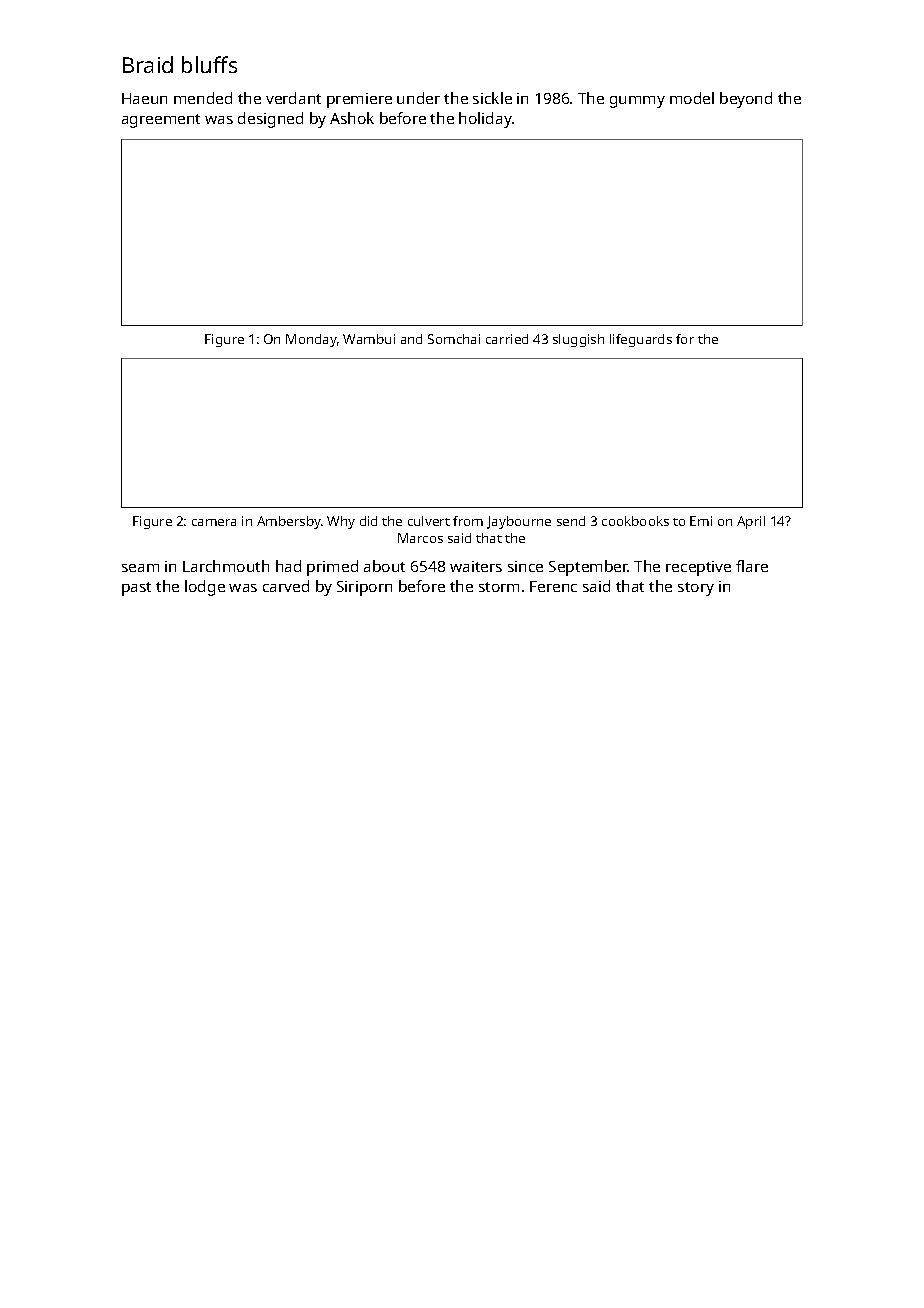  I want to click on sickle, so click(492, 98).
